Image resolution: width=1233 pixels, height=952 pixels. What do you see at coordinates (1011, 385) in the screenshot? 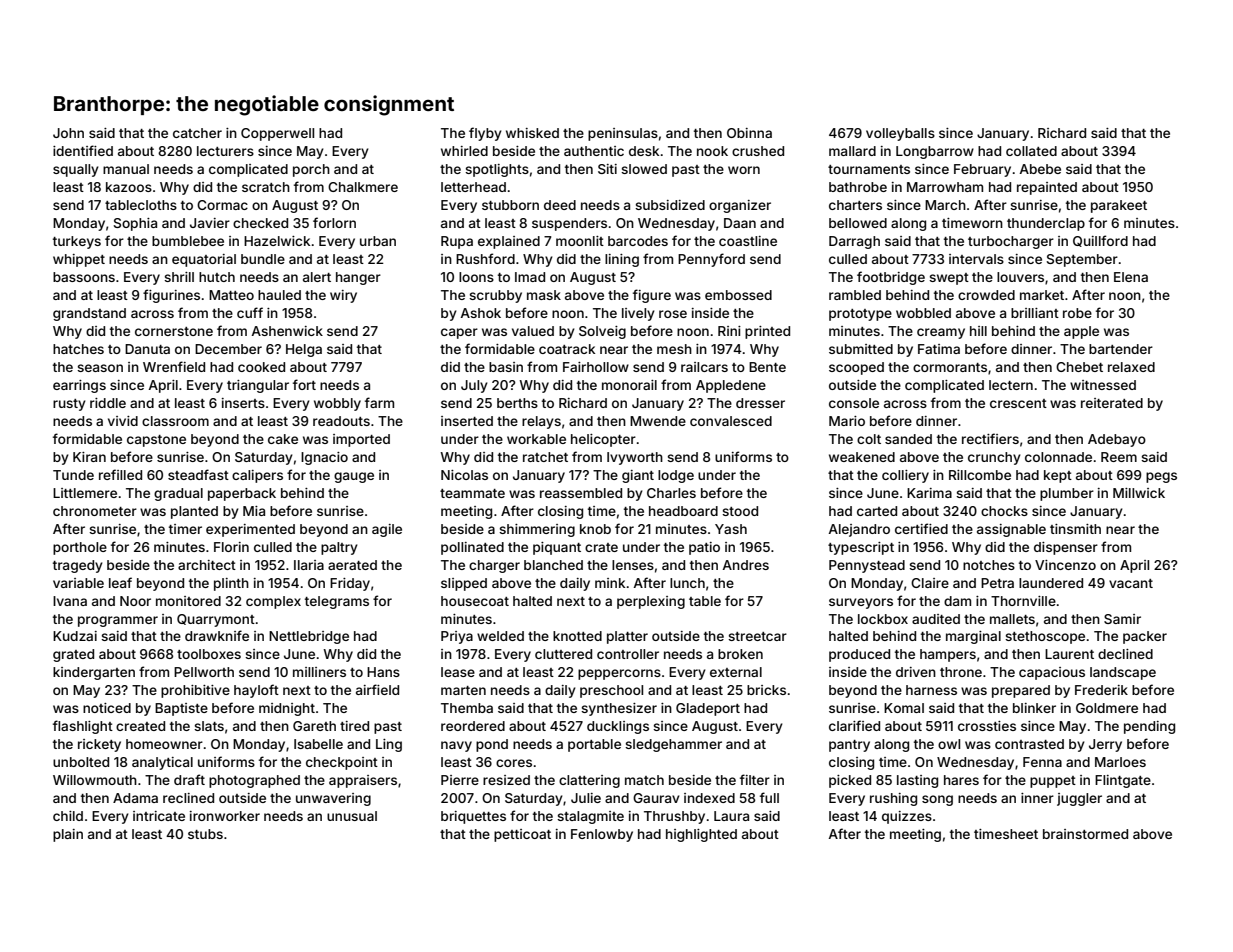
I see `lectern` at bounding box center [1011, 385].
